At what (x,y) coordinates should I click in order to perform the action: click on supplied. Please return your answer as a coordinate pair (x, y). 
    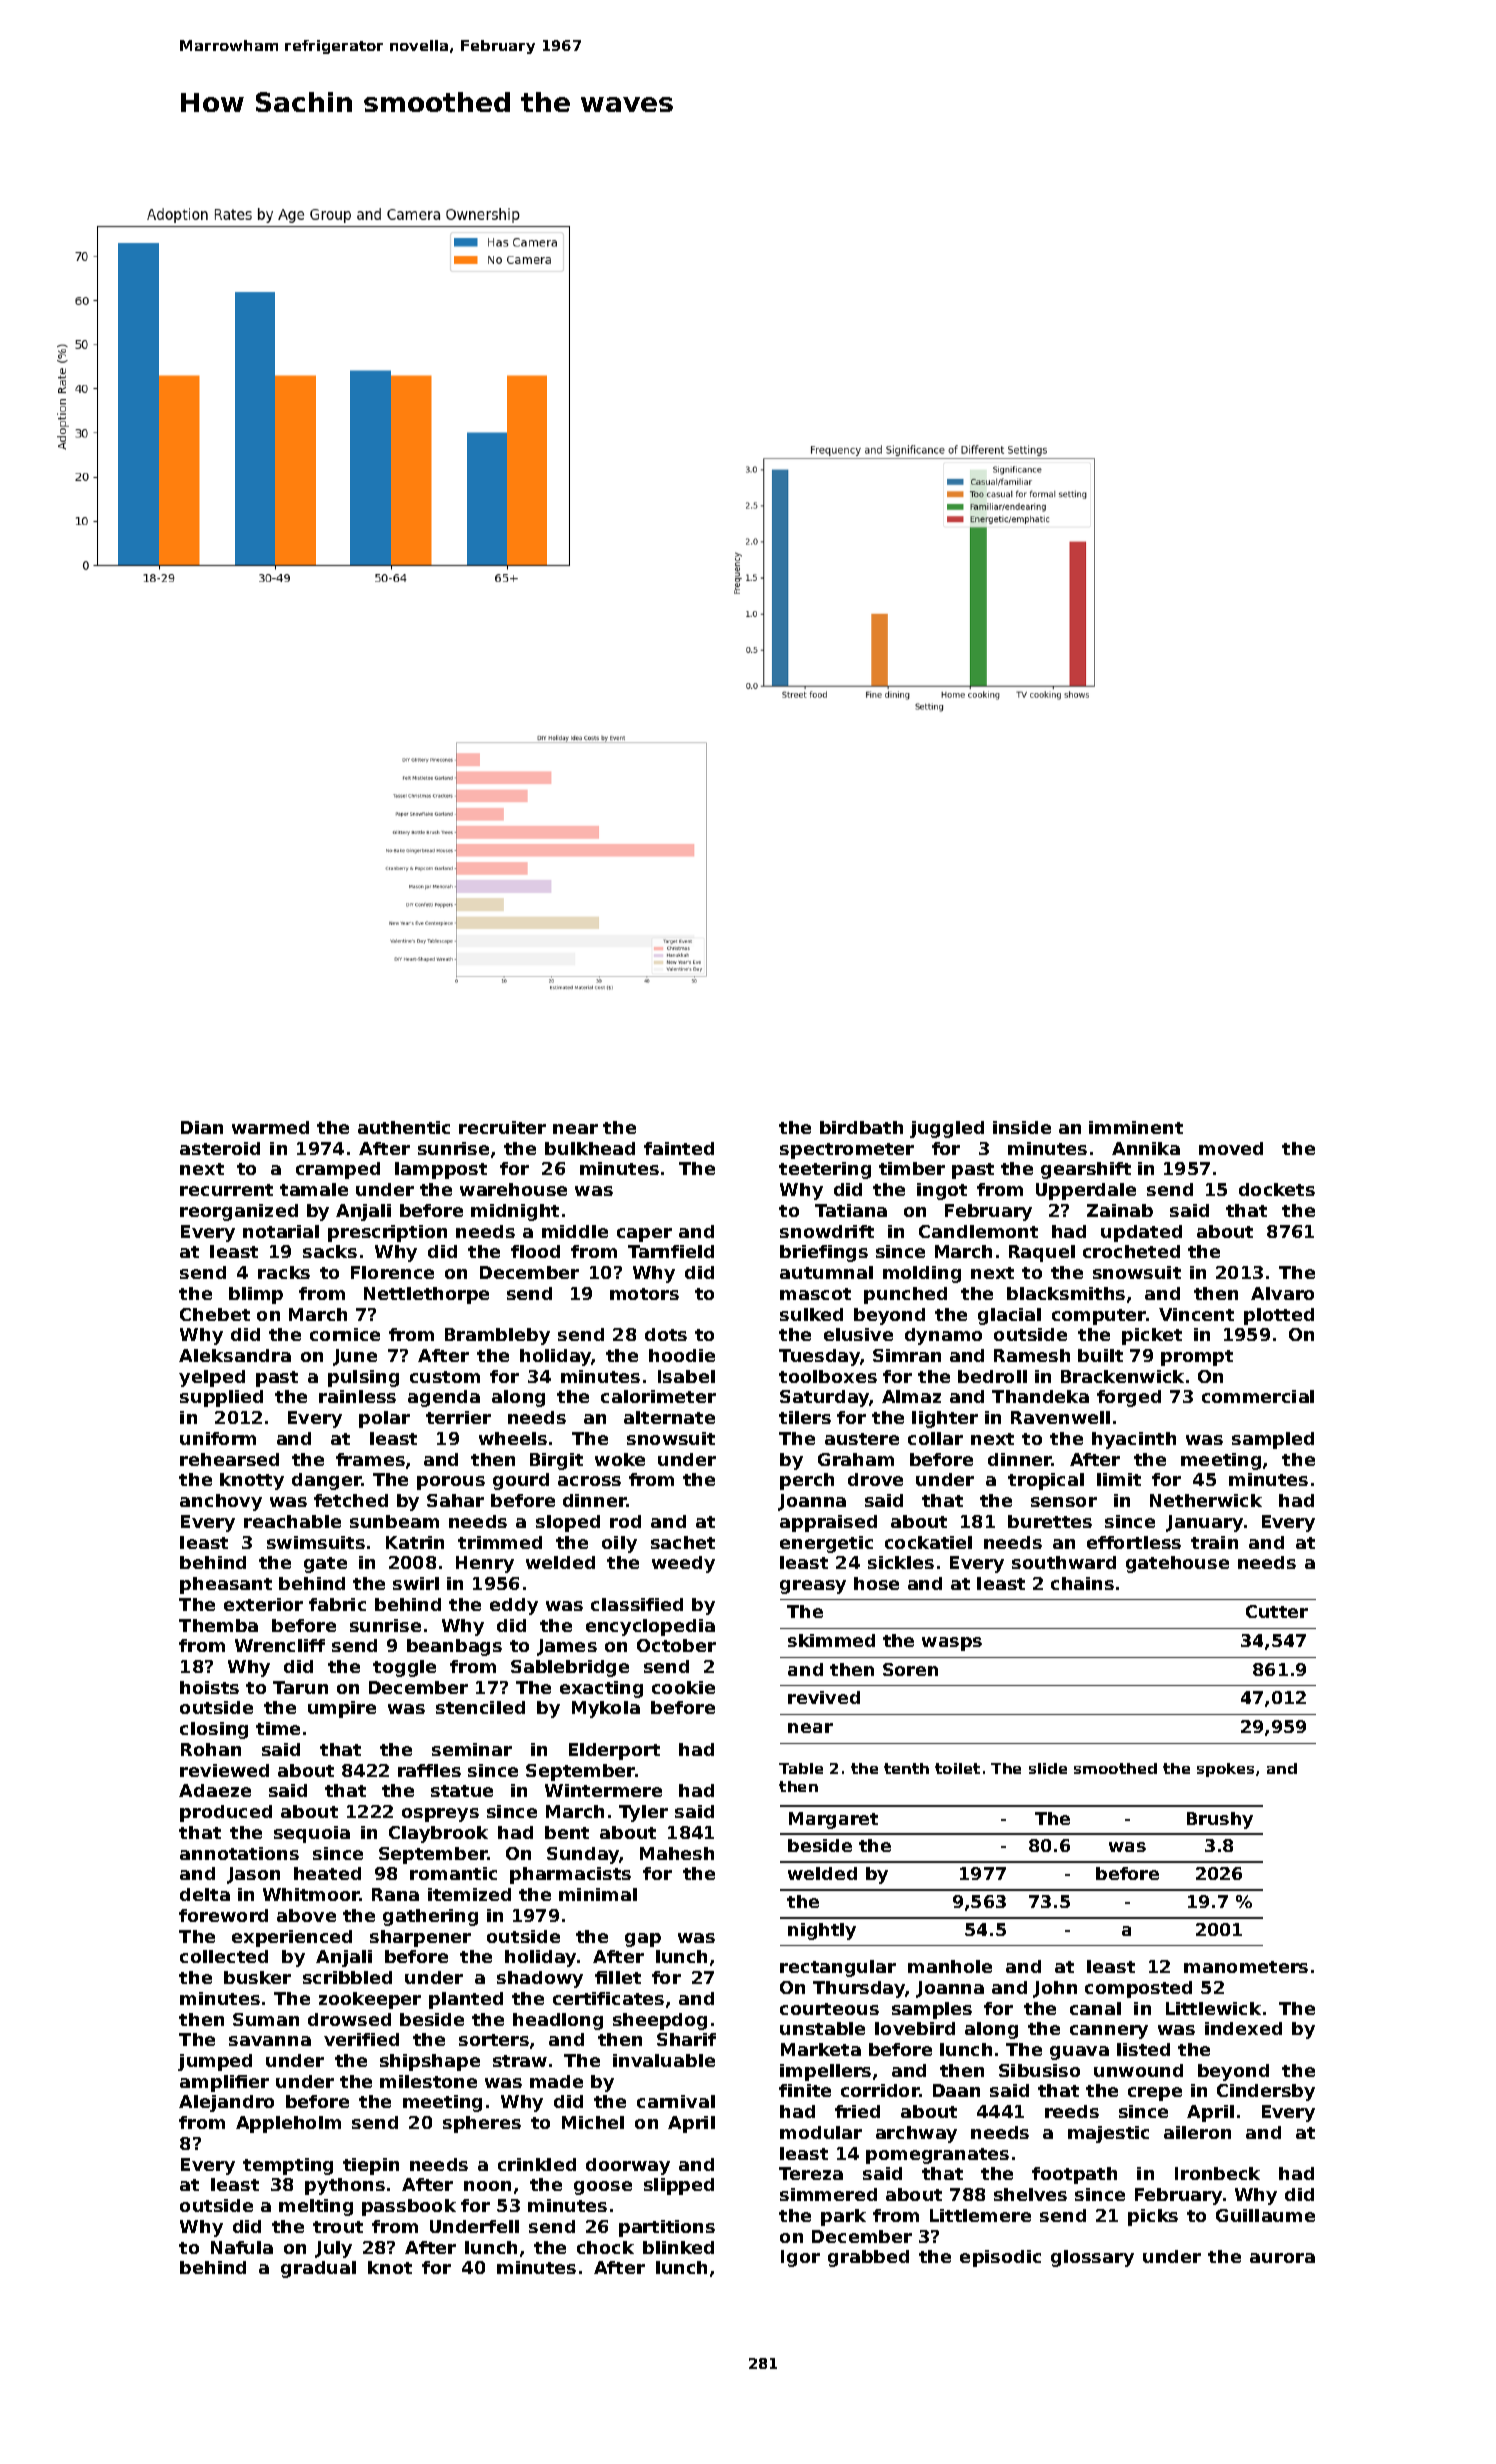
    Looking at the image, I should click on (221, 1398).
